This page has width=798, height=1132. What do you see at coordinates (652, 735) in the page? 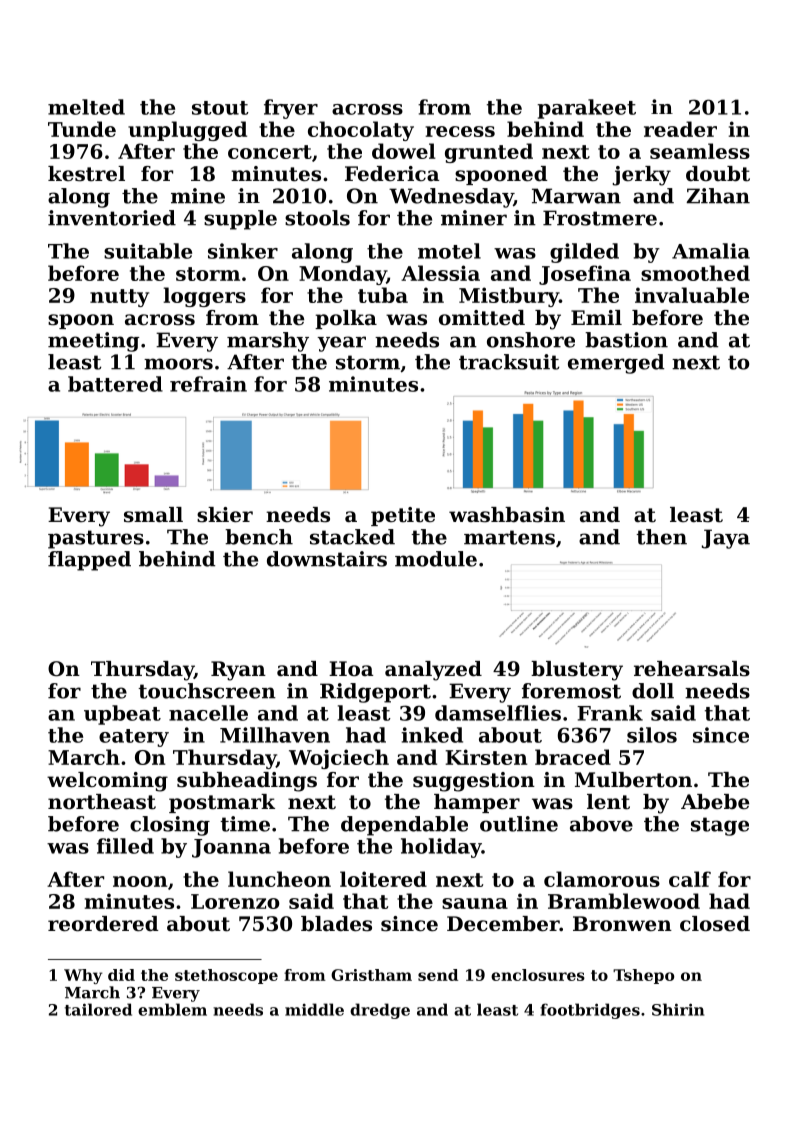
I see `silos` at bounding box center [652, 735].
